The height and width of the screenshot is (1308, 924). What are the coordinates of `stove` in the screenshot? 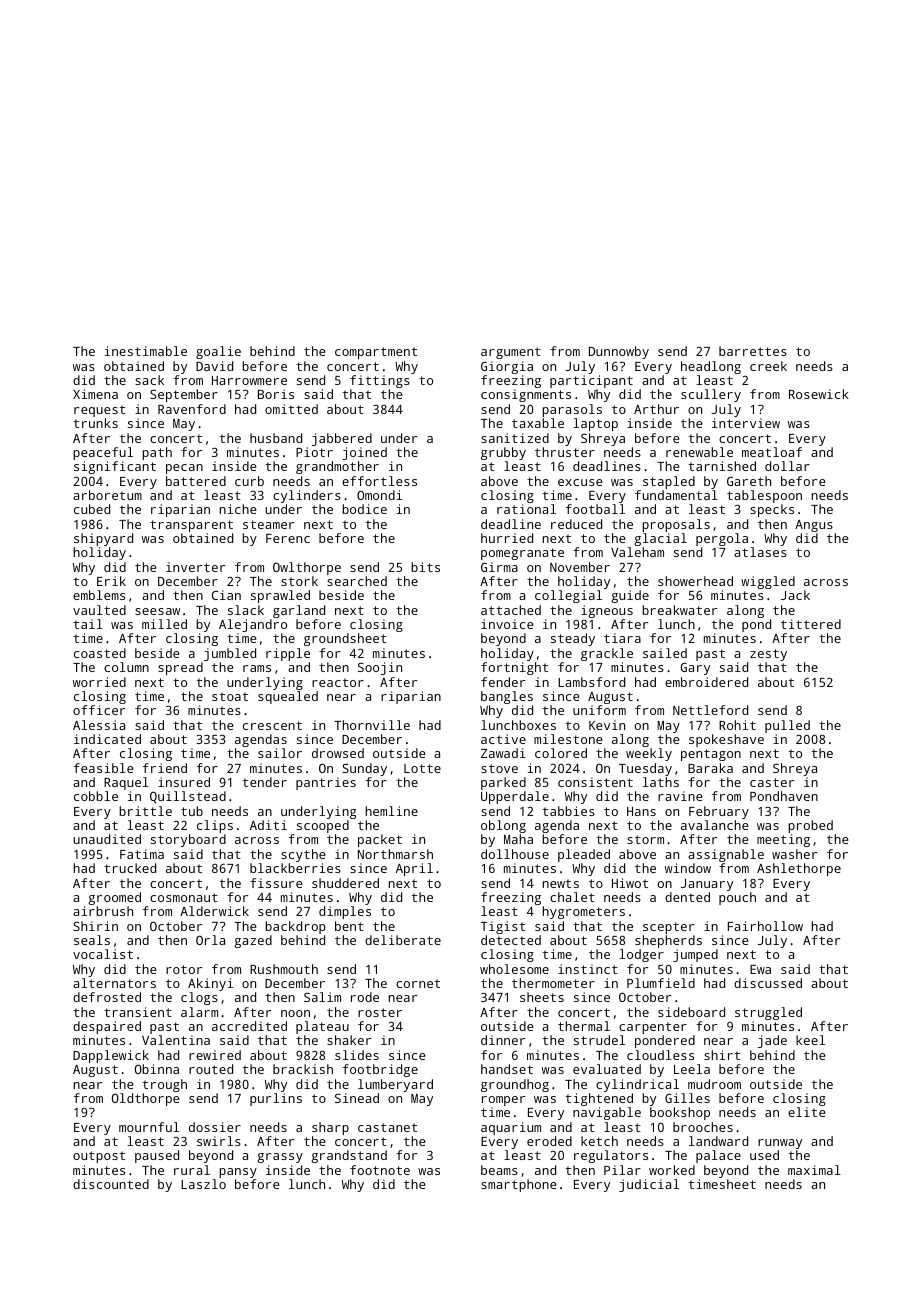 It's located at (499, 768).
